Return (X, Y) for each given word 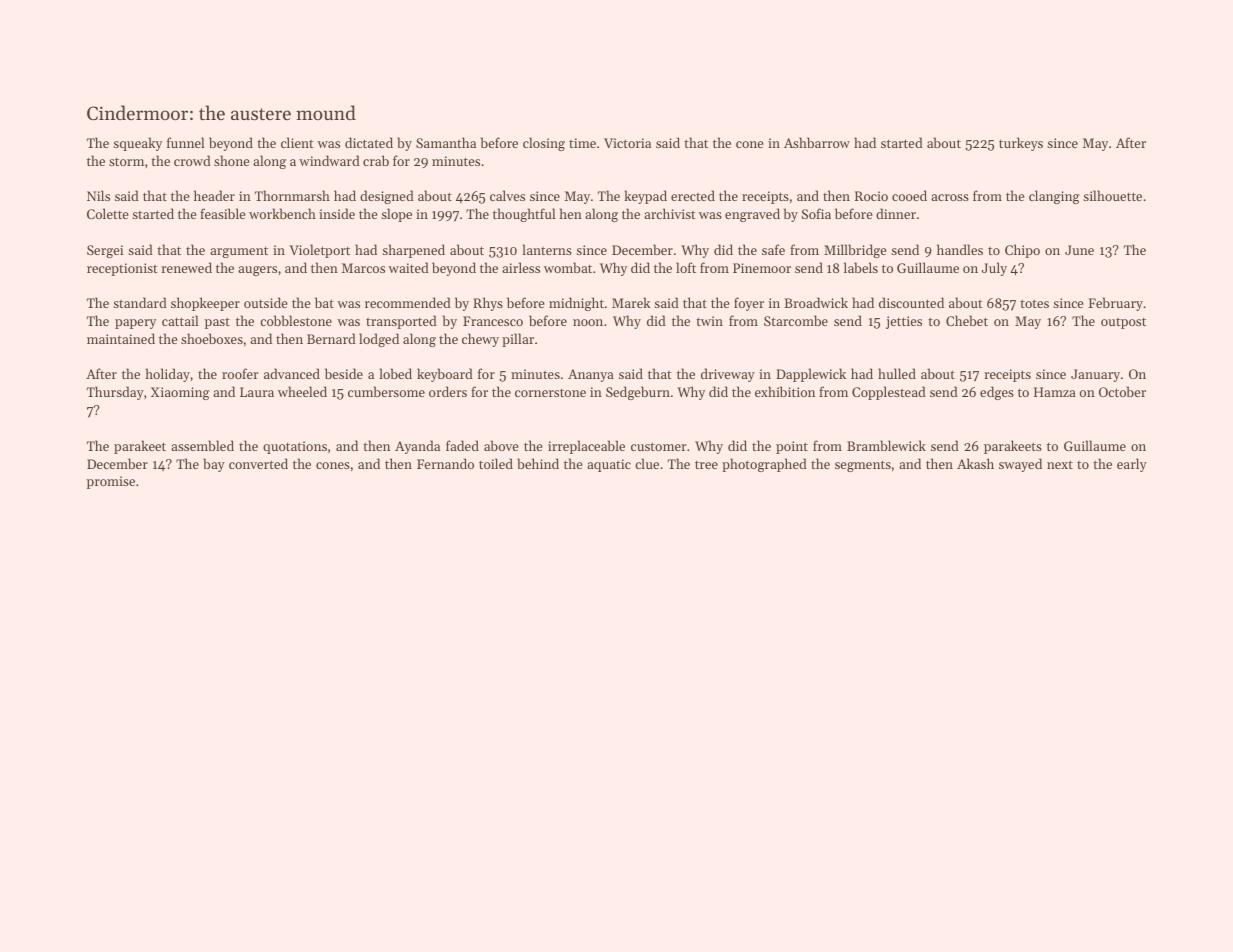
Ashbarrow (817, 142)
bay (214, 465)
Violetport (319, 251)
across (950, 197)
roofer (240, 373)
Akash (975, 463)
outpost (1123, 323)
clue (647, 463)
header (214, 195)
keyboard (445, 375)
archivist (670, 213)
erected (693, 195)
